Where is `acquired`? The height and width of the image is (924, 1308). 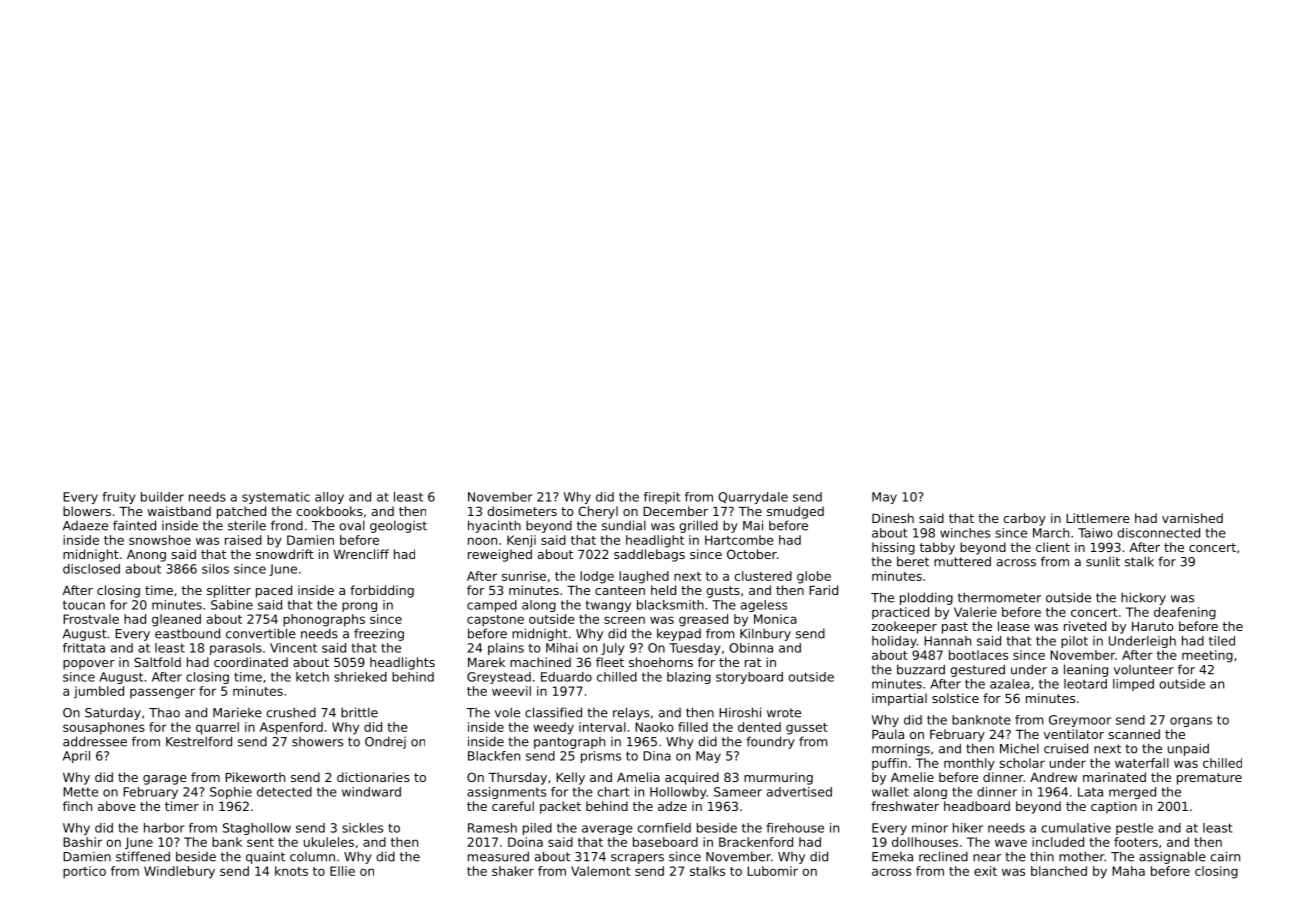 acquired is located at coordinates (692, 778).
